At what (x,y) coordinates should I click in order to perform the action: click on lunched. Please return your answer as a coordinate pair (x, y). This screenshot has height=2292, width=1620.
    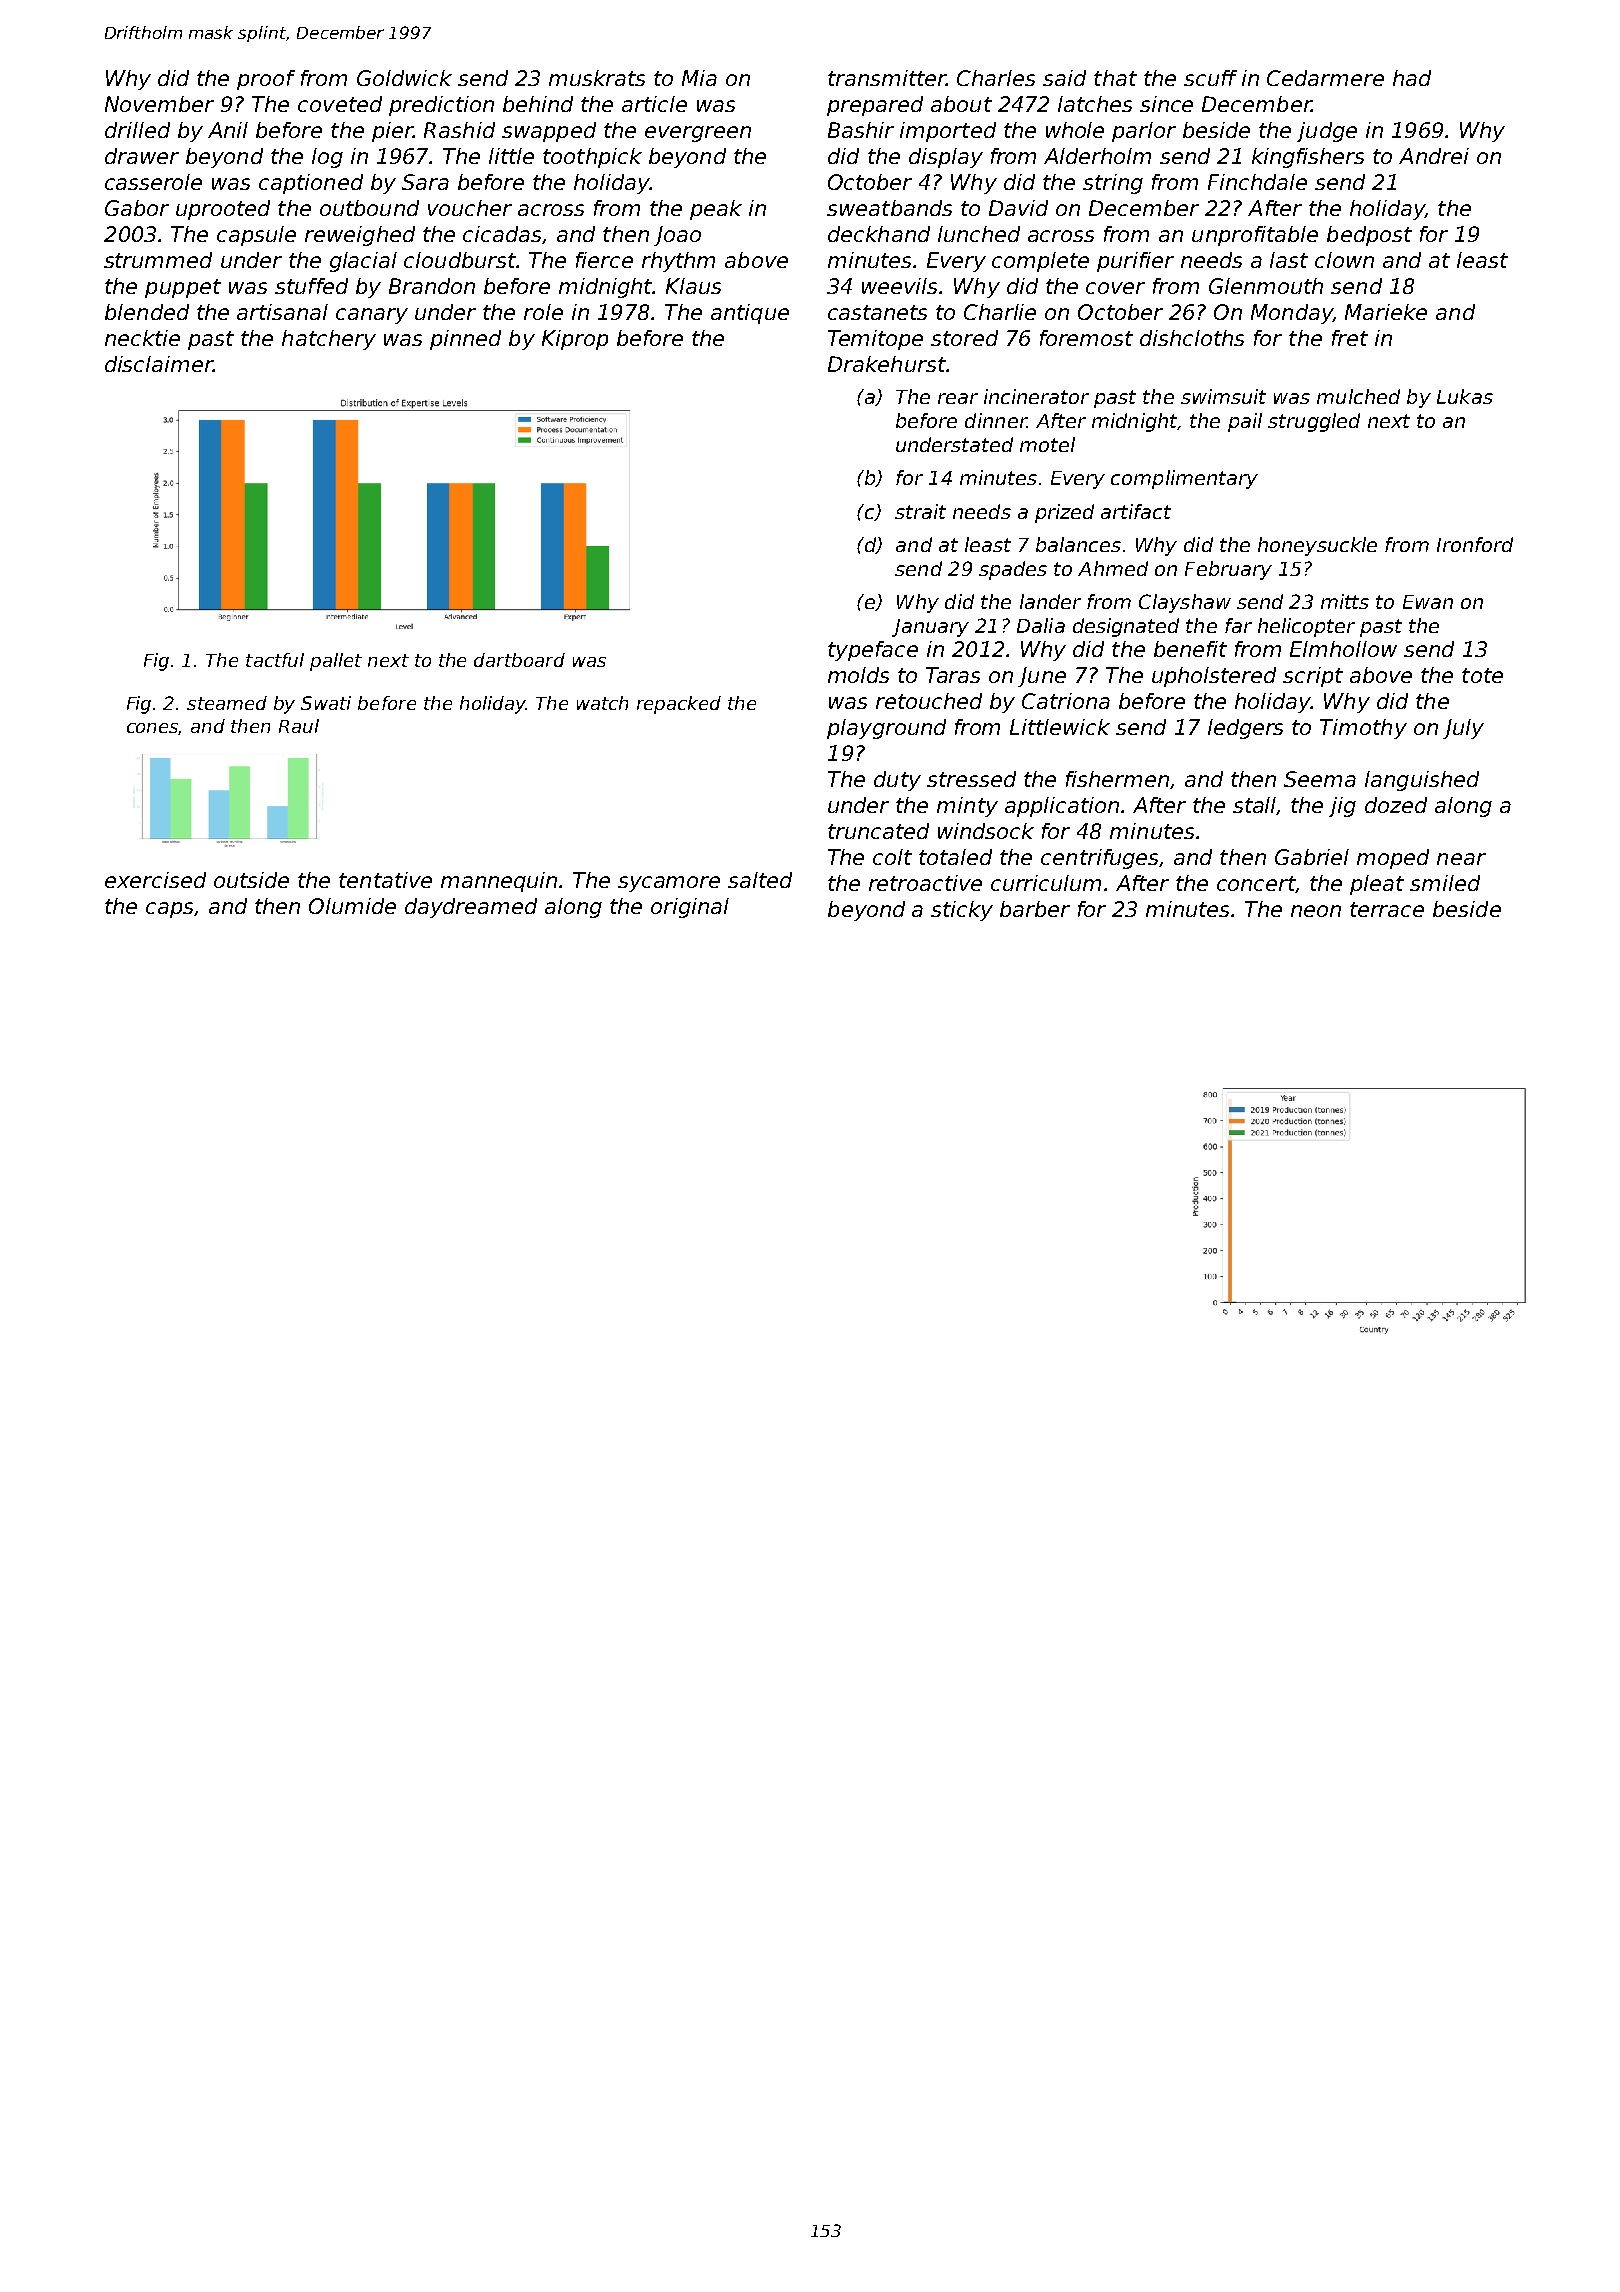
    Looking at the image, I should click on (979, 234).
